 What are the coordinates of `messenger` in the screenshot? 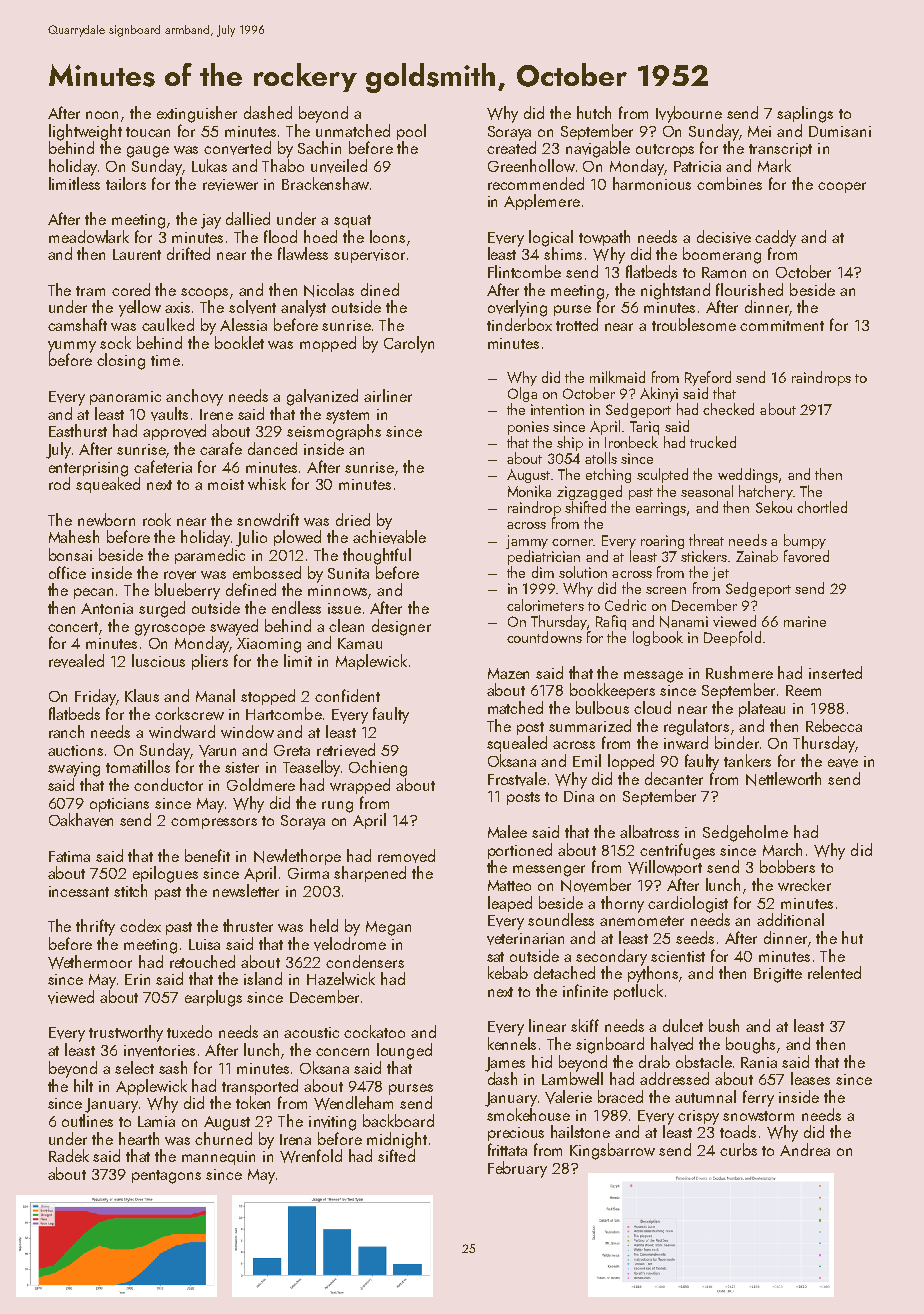 It's located at (549, 871).
